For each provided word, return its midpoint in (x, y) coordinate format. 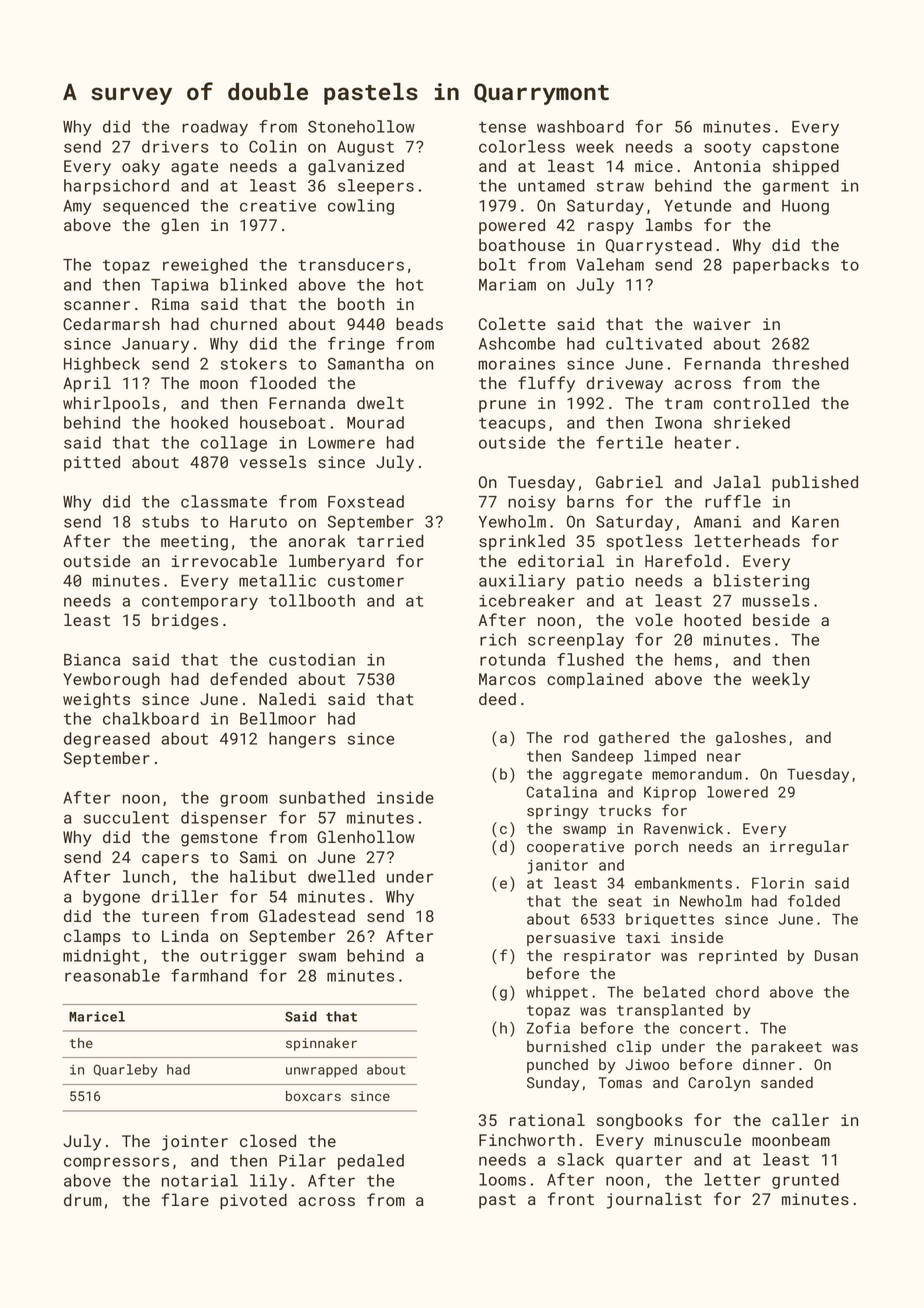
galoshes (751, 738)
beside (781, 619)
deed (497, 698)
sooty (727, 148)
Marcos (507, 679)
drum (83, 1199)
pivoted (253, 1201)
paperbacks (781, 266)
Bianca (92, 660)
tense (502, 127)
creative (278, 206)
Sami (258, 857)
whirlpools (111, 404)
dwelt (380, 402)
